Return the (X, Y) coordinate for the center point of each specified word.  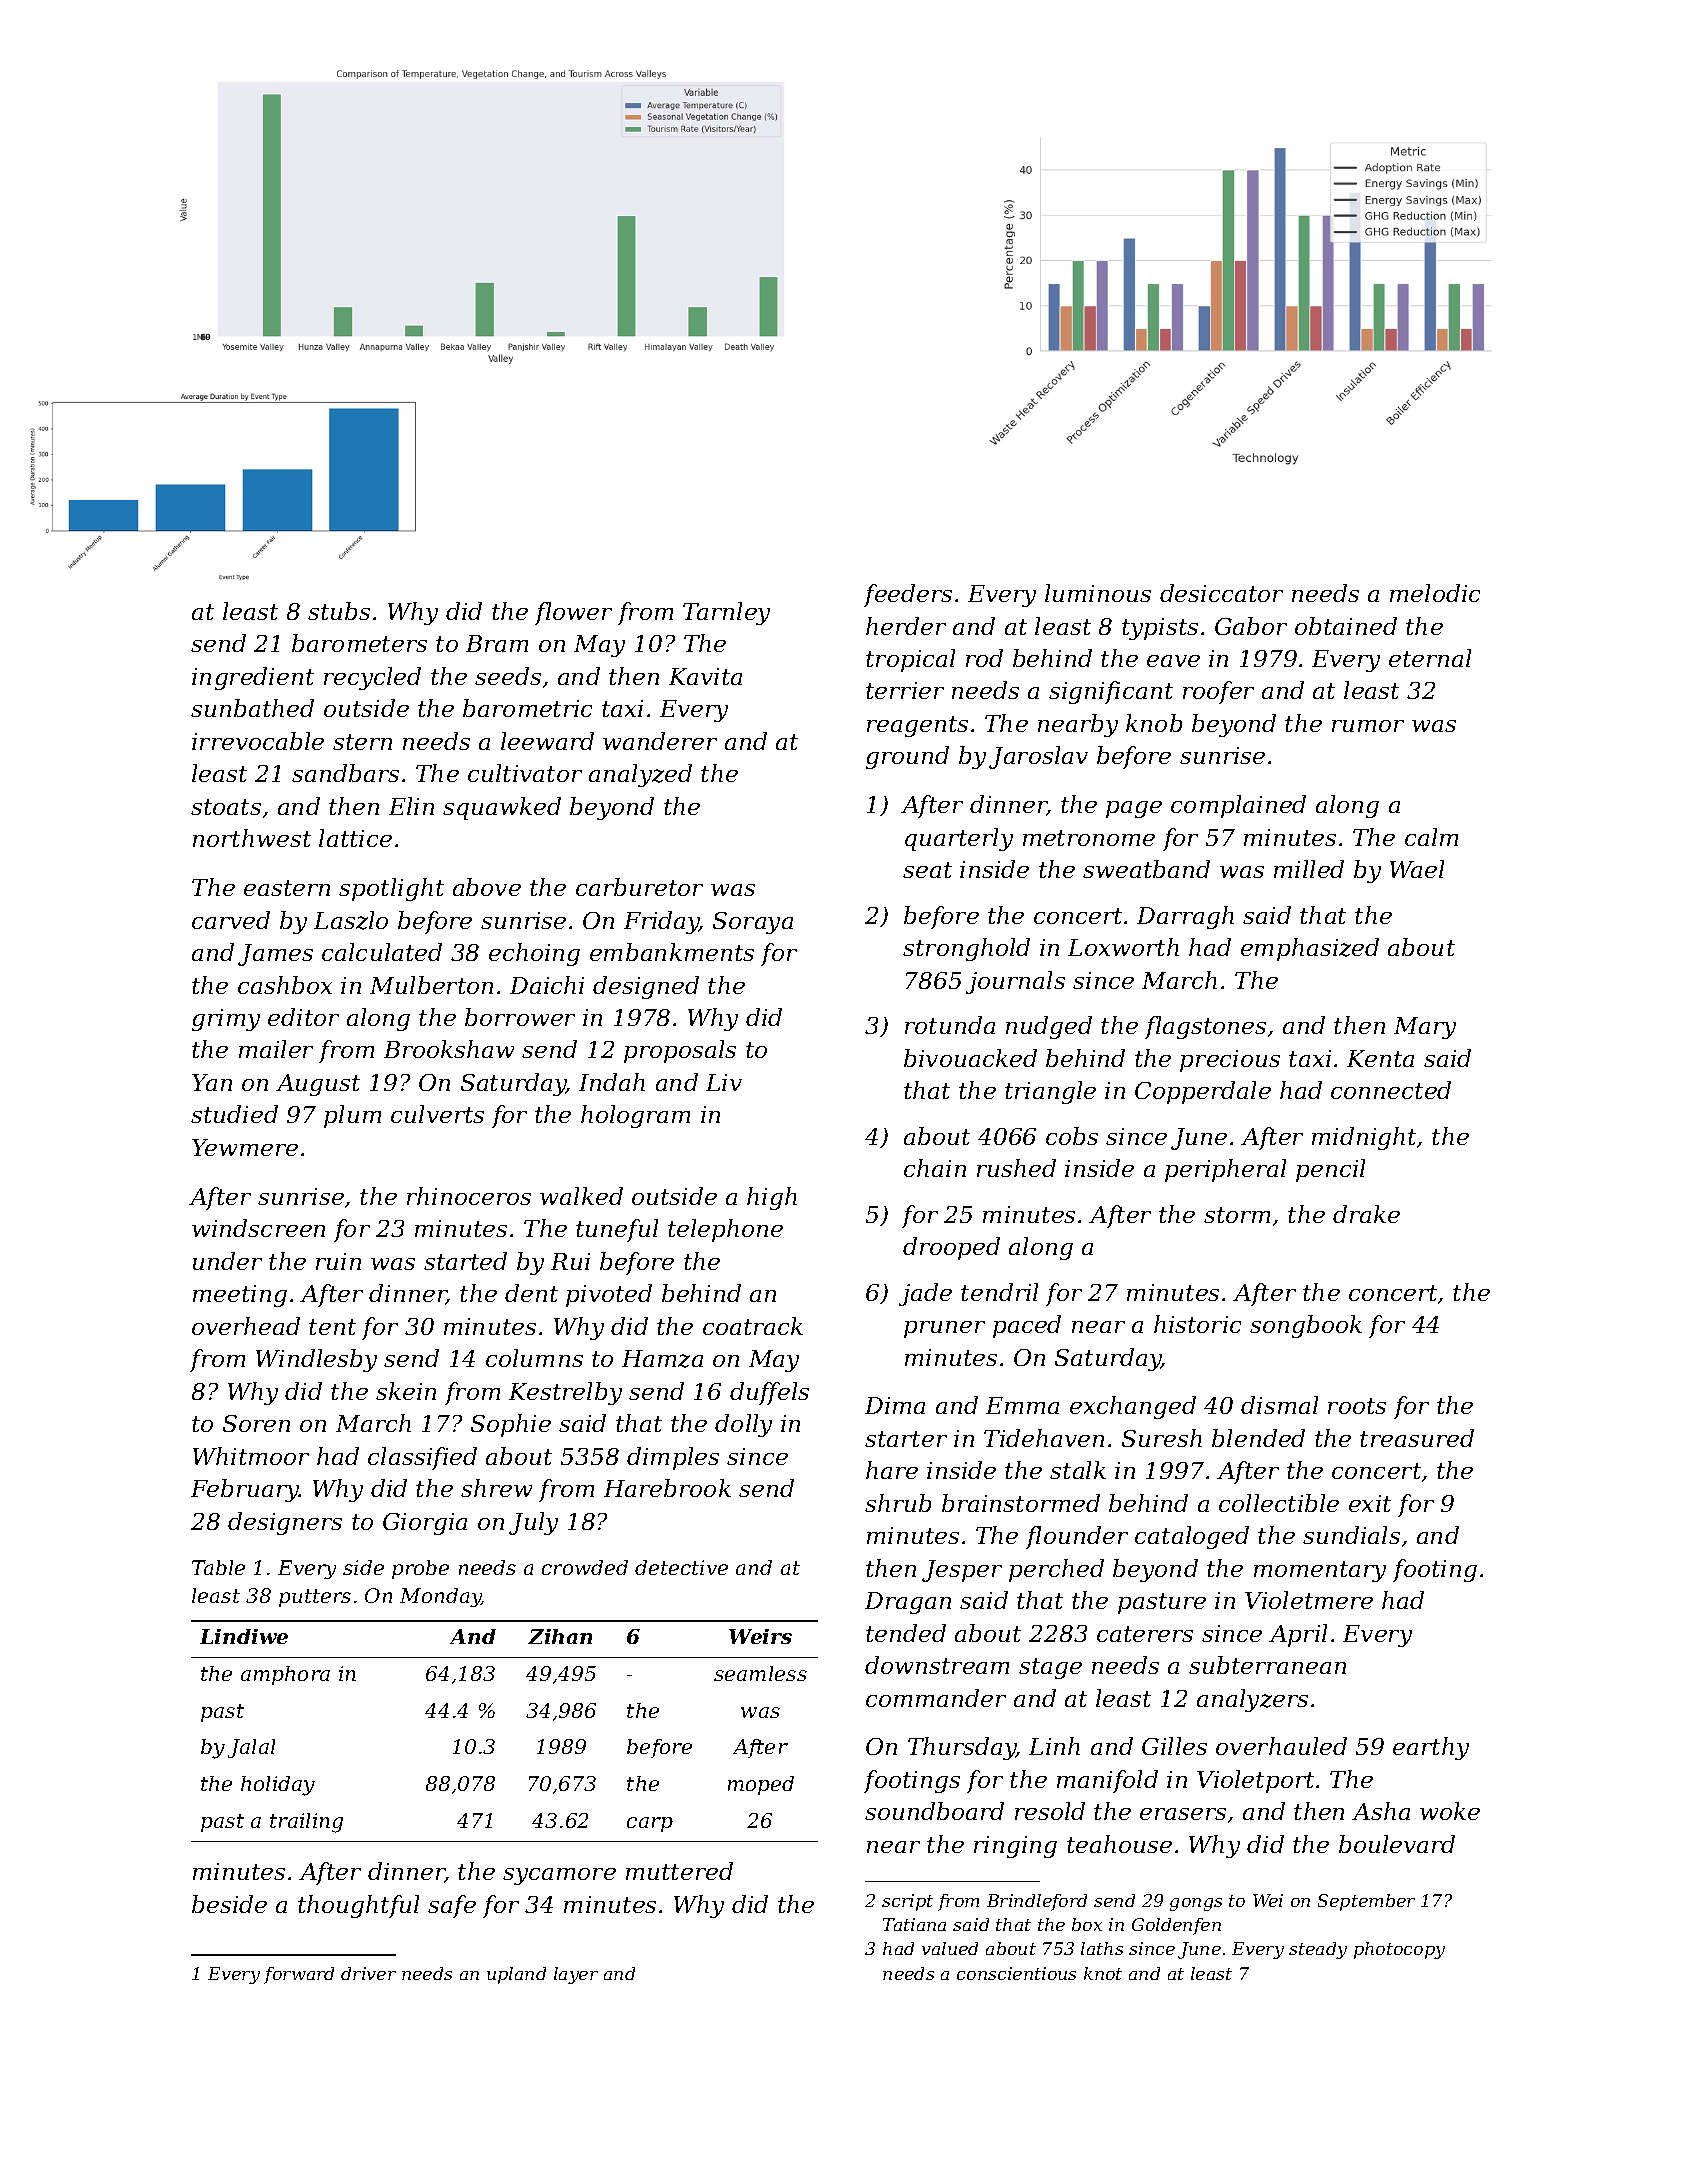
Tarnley (726, 613)
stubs (339, 611)
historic (1197, 1324)
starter (906, 1439)
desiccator (1221, 593)
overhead (246, 1326)
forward (299, 1975)
